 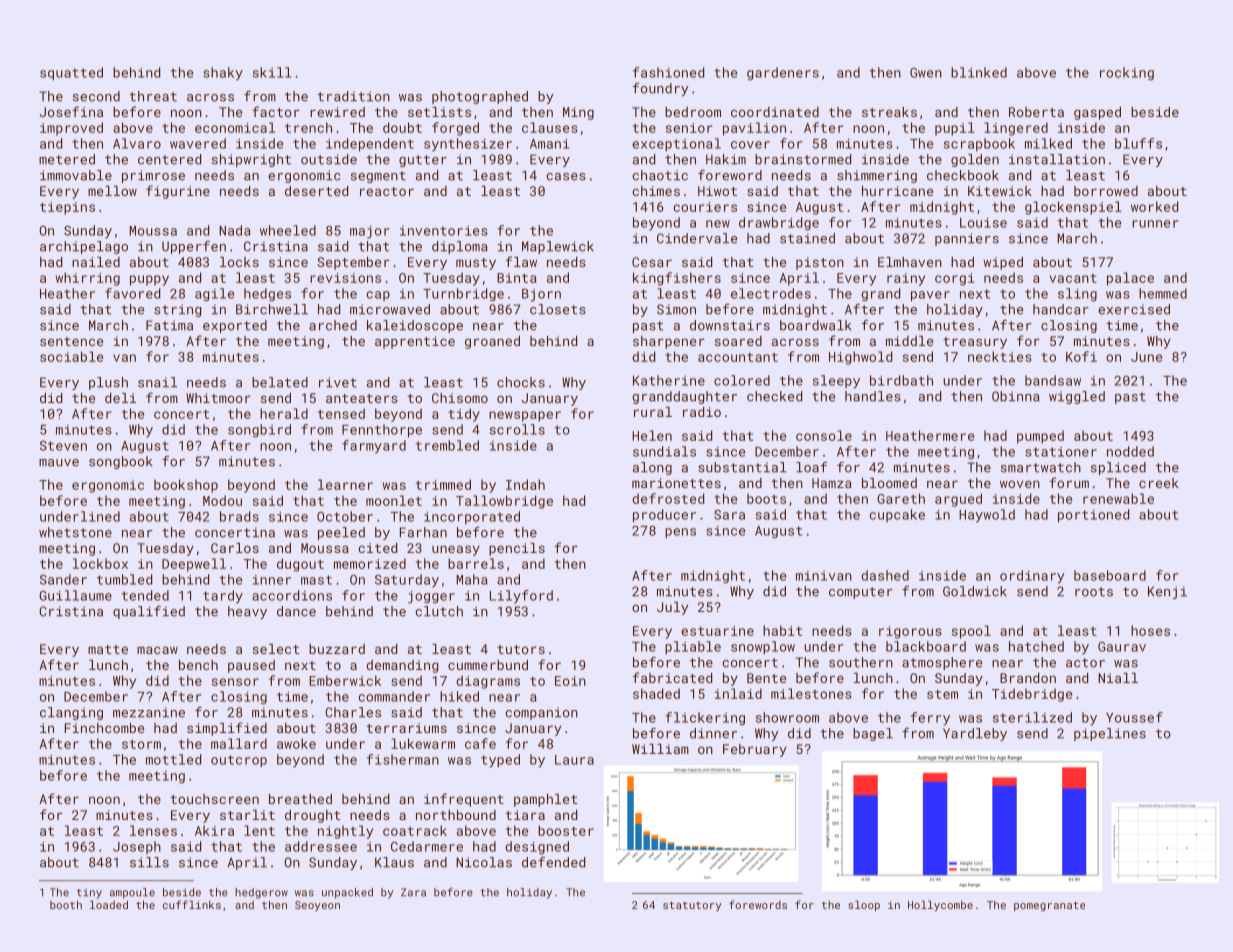 What do you see at coordinates (693, 647) in the image?
I see `pliable` at bounding box center [693, 647].
